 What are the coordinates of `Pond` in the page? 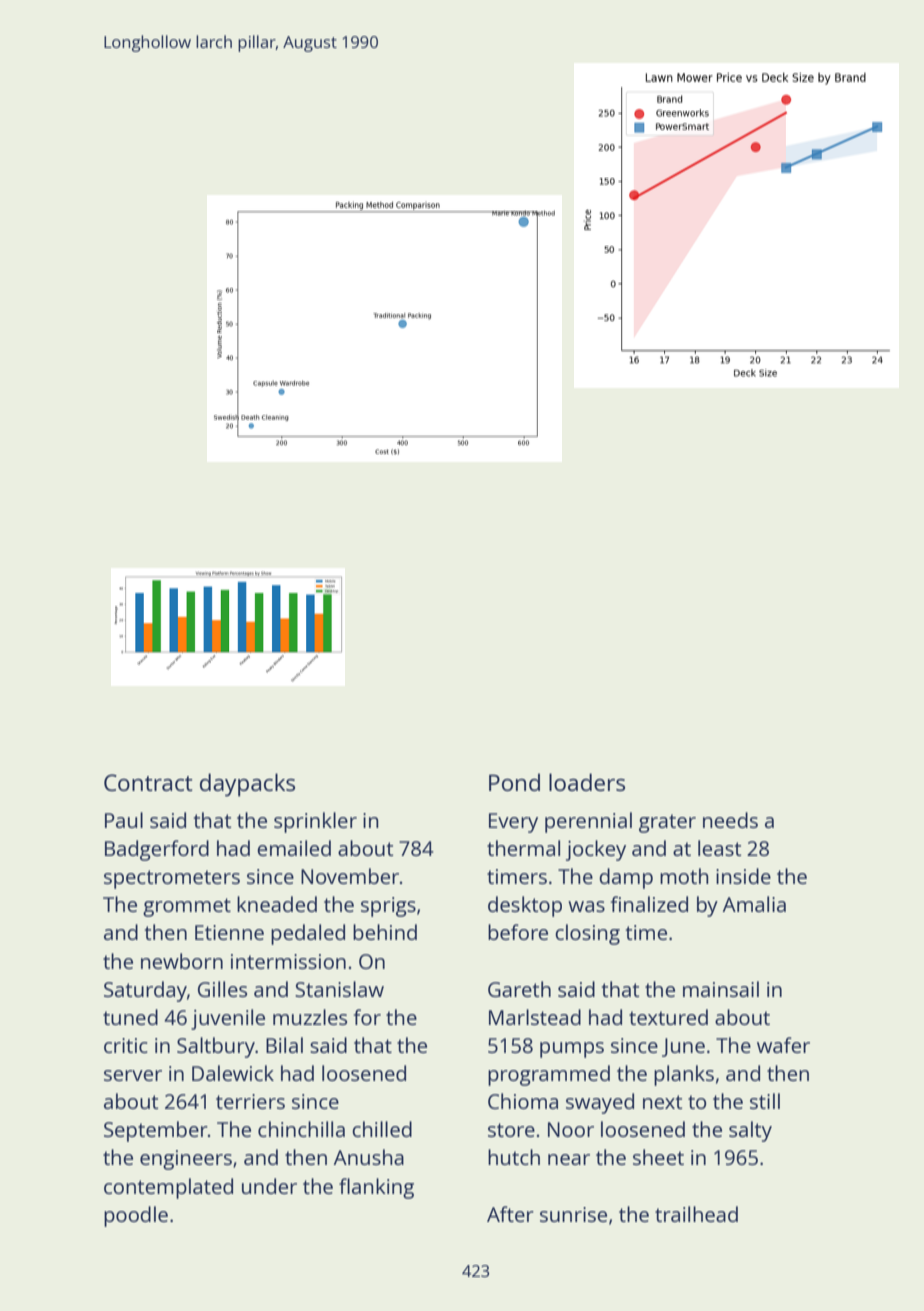 It's located at (514, 782).
